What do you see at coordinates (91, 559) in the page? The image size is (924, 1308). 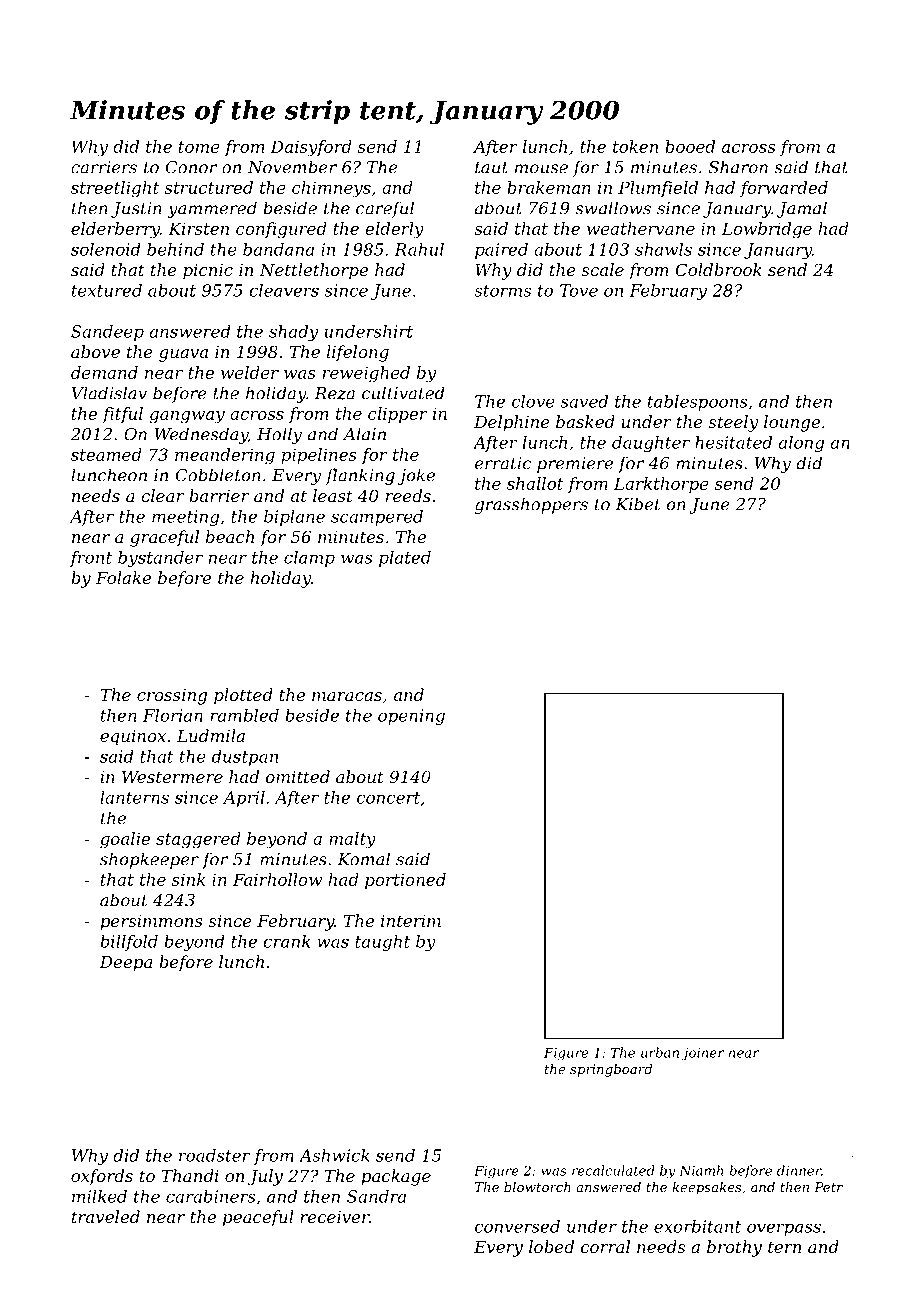 I see `front` at bounding box center [91, 559].
